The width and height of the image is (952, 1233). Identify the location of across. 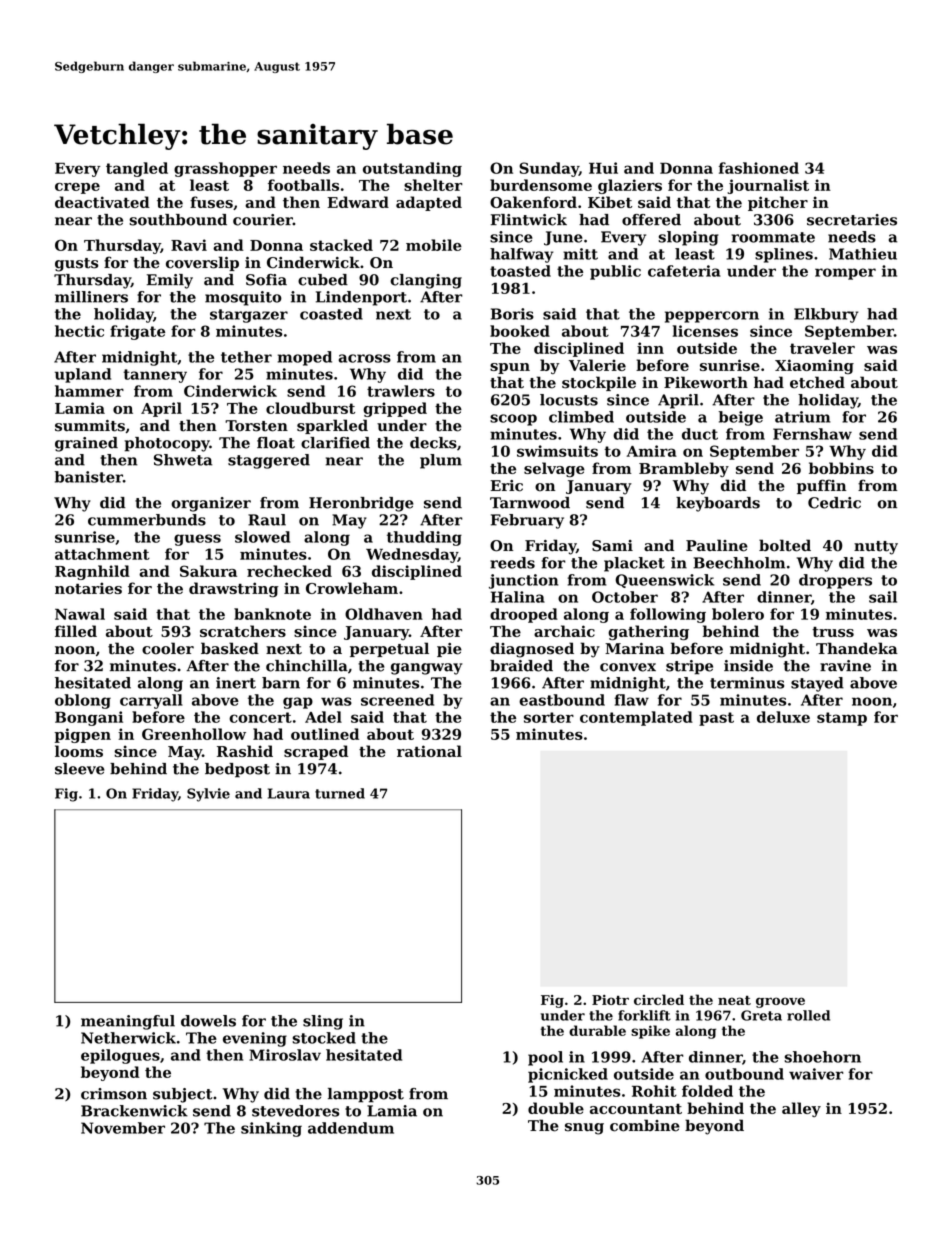
(364, 358).
